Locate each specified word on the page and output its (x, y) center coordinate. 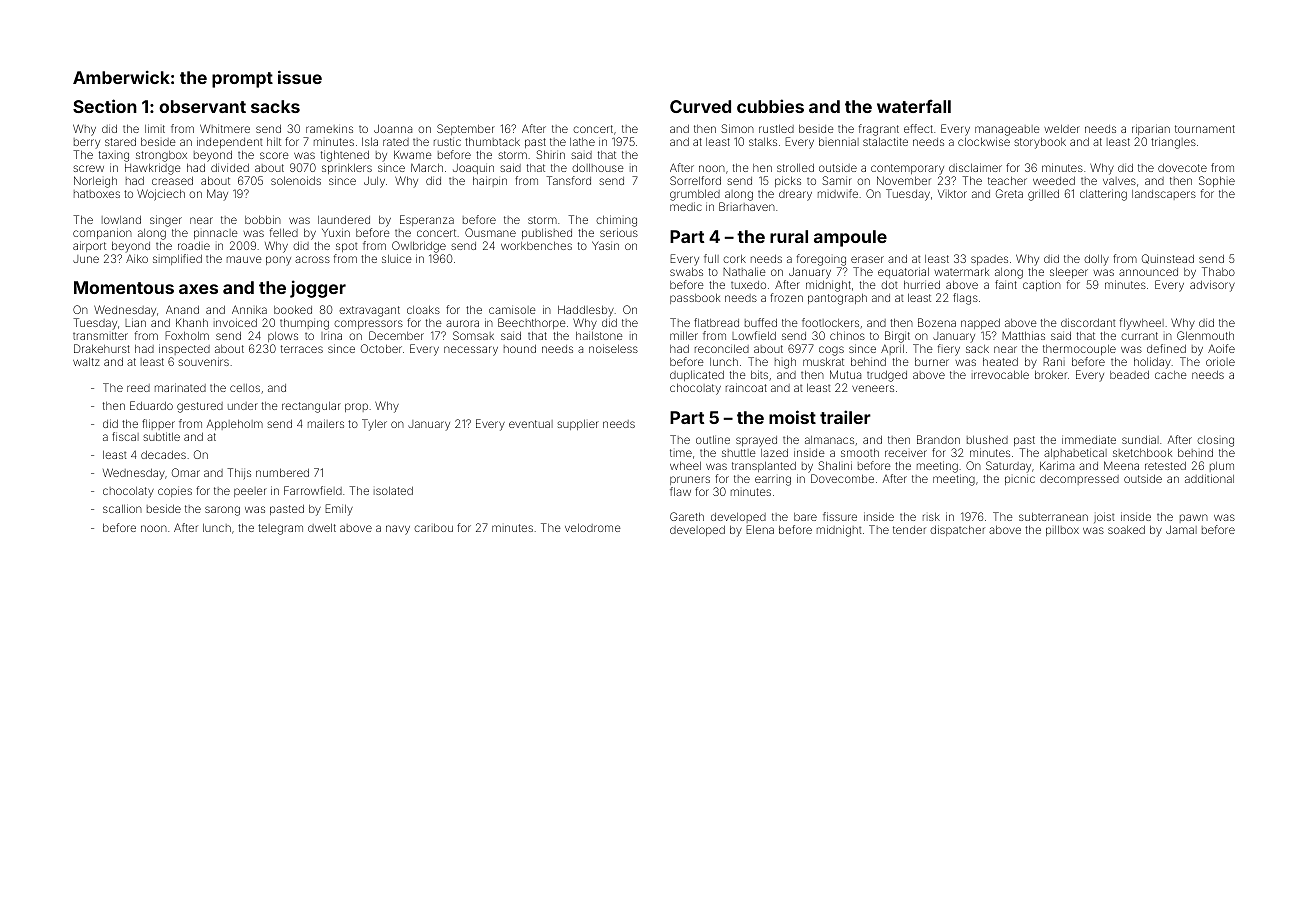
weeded (1054, 181)
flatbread (716, 322)
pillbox (1062, 531)
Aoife (1221, 348)
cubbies (770, 106)
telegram (280, 529)
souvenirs (203, 361)
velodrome (593, 528)
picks (788, 181)
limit (155, 128)
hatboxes (97, 194)
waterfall (914, 106)
